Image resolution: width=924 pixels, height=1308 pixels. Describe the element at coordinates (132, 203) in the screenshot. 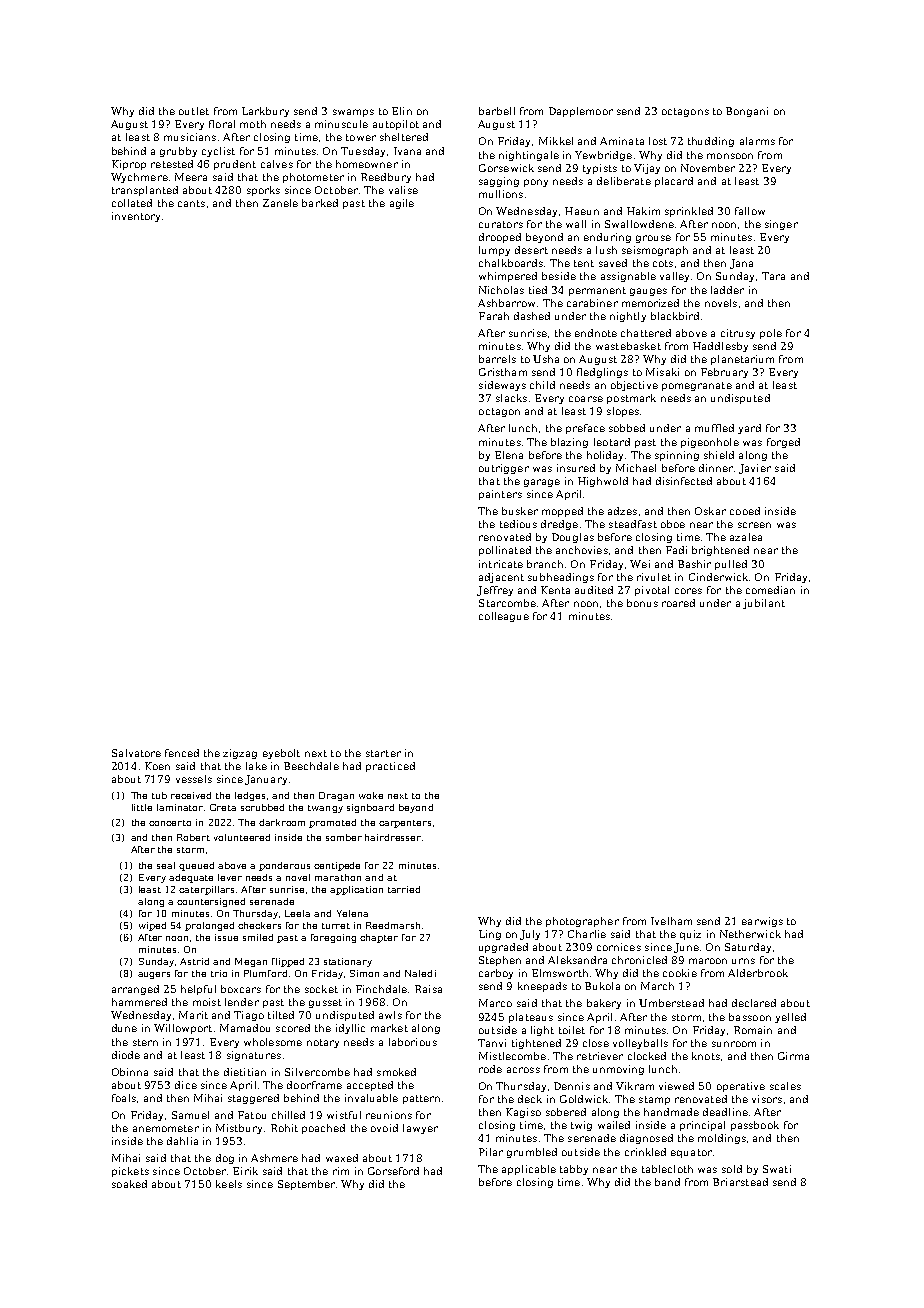

I see `collated` at that location.
